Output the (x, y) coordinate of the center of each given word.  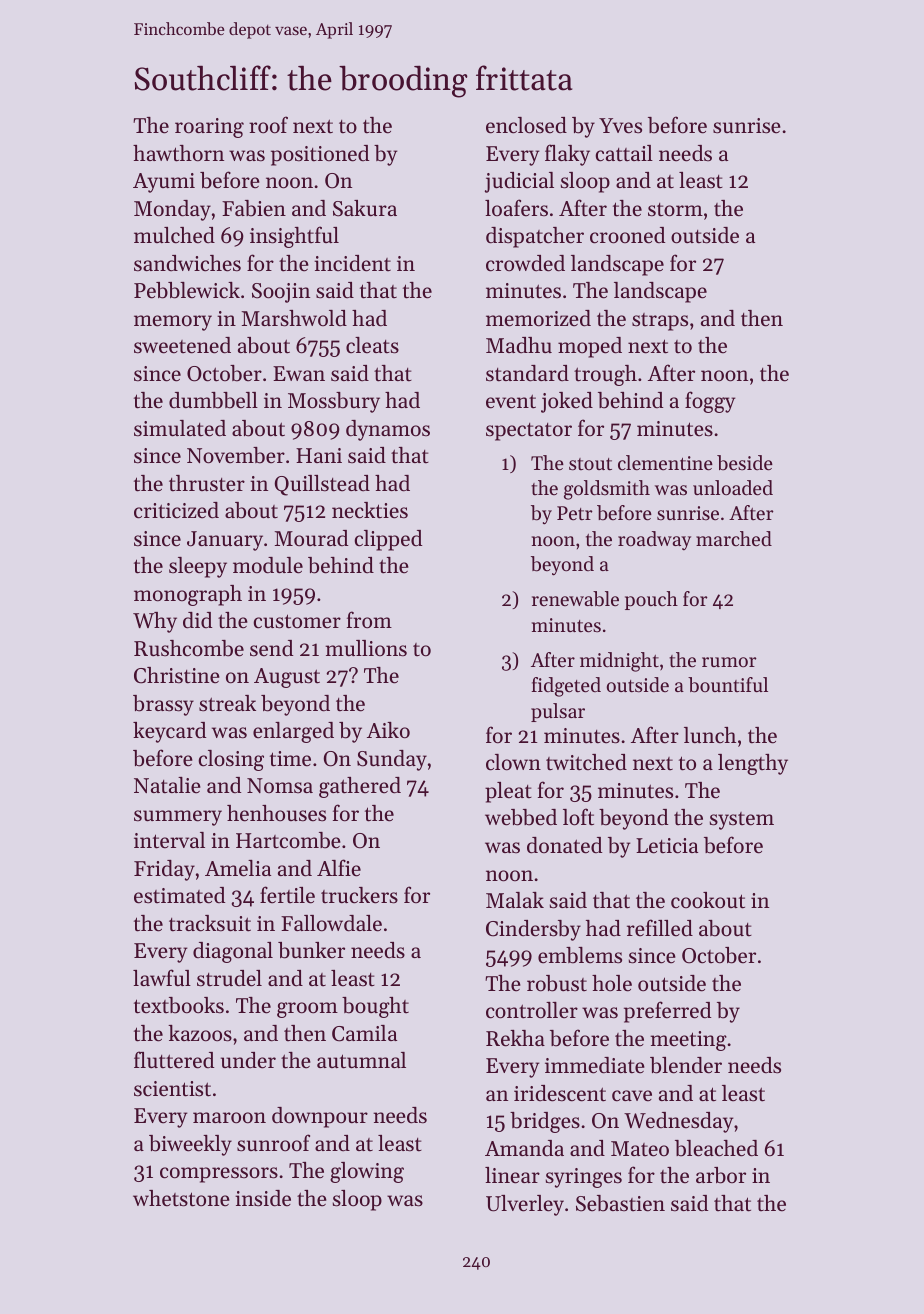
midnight (619, 662)
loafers (516, 208)
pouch (651, 600)
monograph (188, 595)
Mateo (640, 1149)
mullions (366, 648)
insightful (294, 237)
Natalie (167, 785)
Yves (620, 126)
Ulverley (525, 1205)
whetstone (181, 1198)
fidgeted (566, 687)
